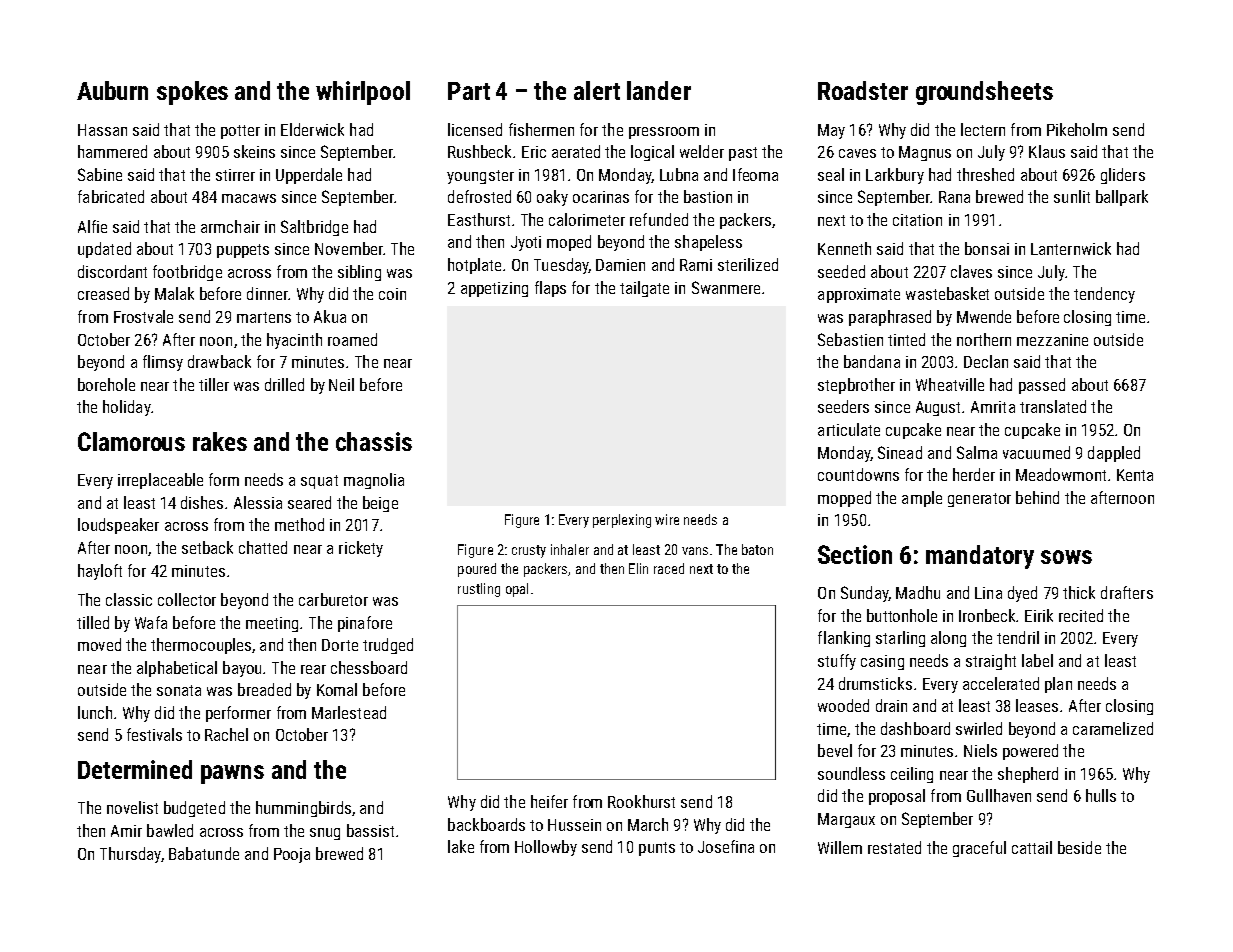  Describe the element at coordinates (918, 592) in the image. I see `Madhu` at that location.
